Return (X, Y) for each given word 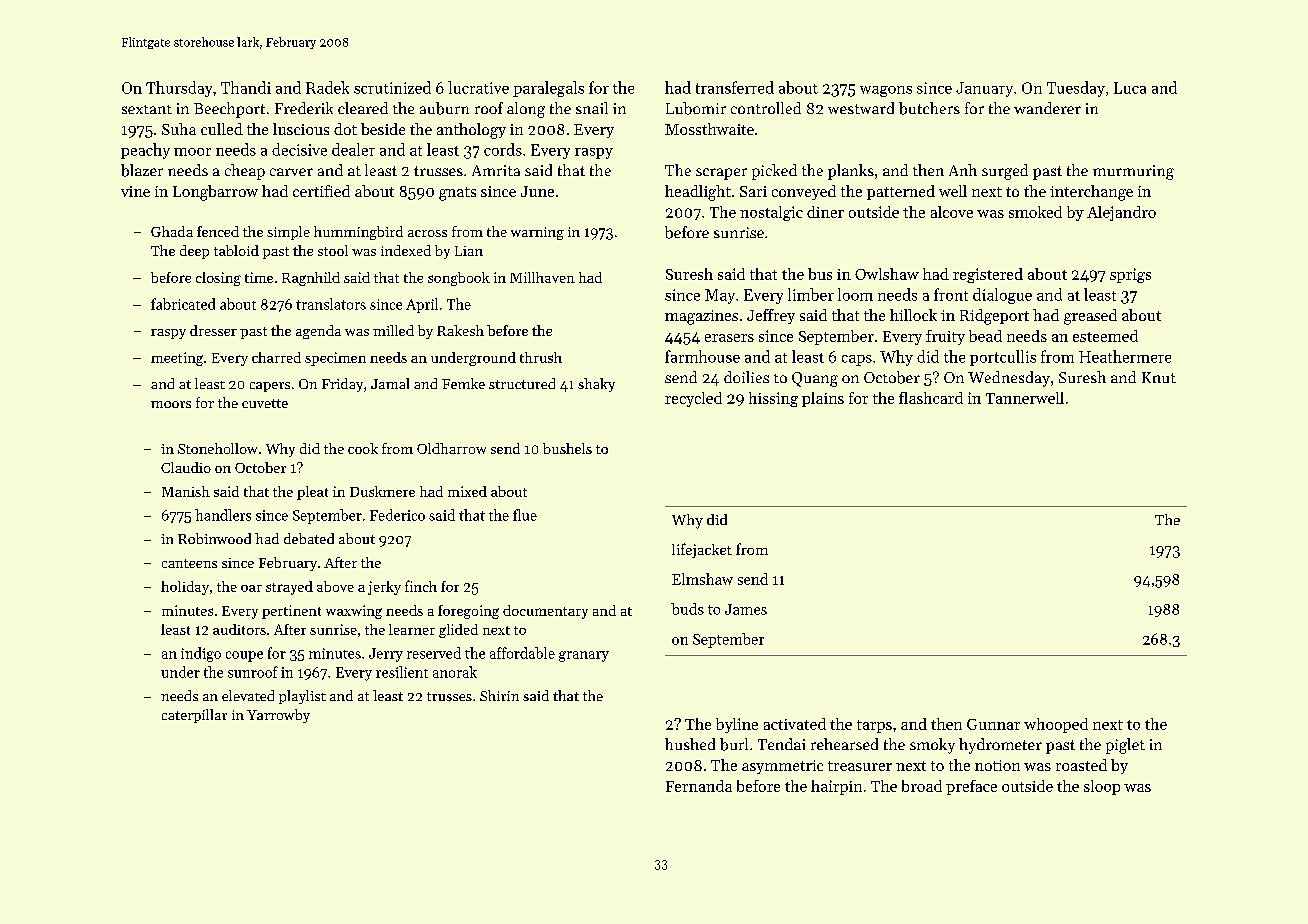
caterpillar (194, 716)
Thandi (246, 87)
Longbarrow (215, 193)
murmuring (1133, 172)
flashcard (931, 398)
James (746, 609)
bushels (567, 448)
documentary (545, 612)
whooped (1056, 725)
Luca (1130, 88)
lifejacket (702, 550)
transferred (735, 87)
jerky (384, 588)
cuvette (265, 403)
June (537, 191)
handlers (223, 515)
